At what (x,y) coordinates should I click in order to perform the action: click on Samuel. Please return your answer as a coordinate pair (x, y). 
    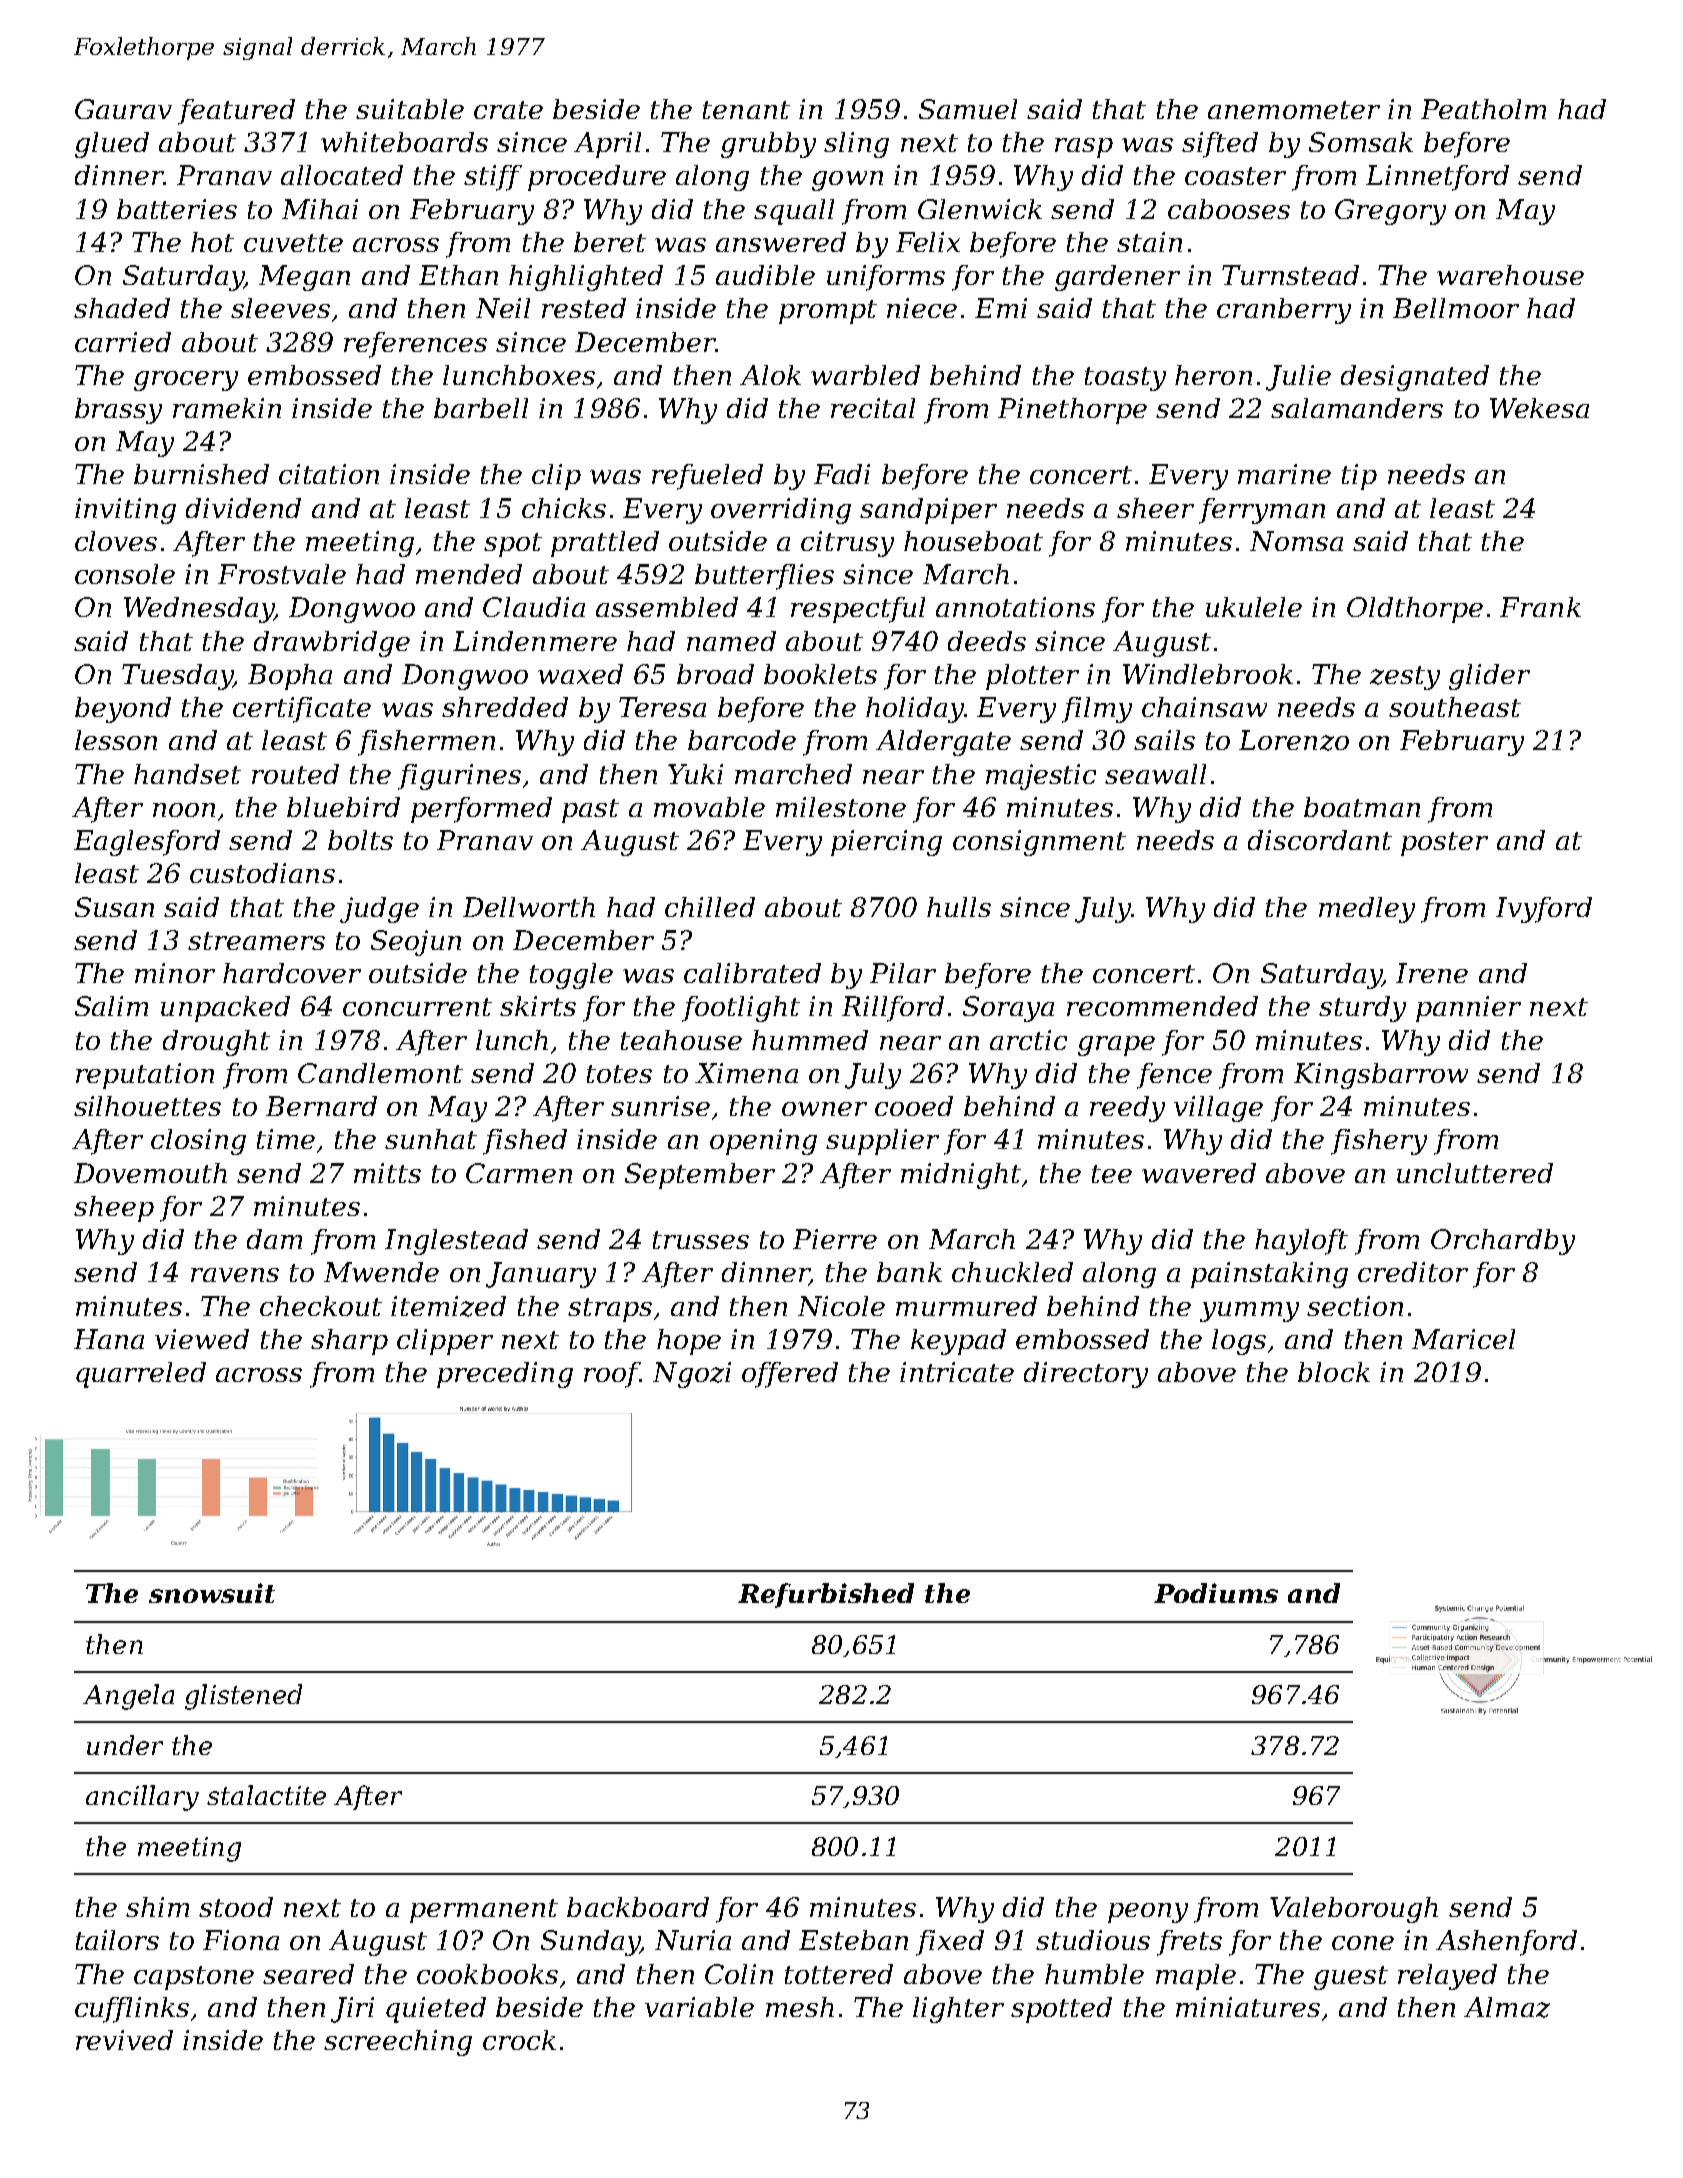
    Looking at the image, I should click on (968, 109).
